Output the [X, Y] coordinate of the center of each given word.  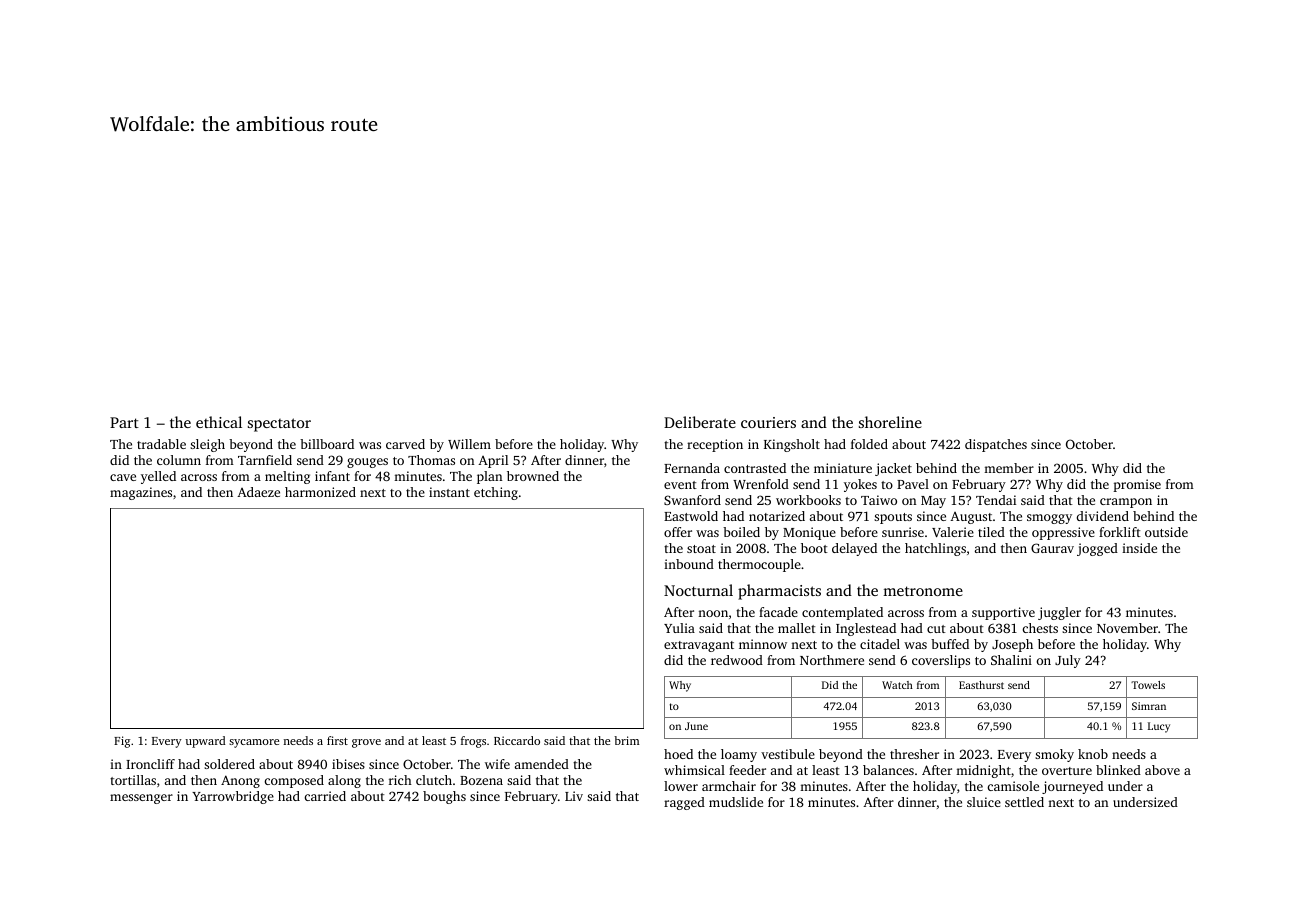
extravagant [699, 646]
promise [1137, 485]
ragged [684, 803]
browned [533, 476]
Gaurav [1052, 548]
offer [678, 532]
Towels [1148, 685]
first [337, 740]
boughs [444, 797]
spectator [279, 425]
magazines [141, 493]
